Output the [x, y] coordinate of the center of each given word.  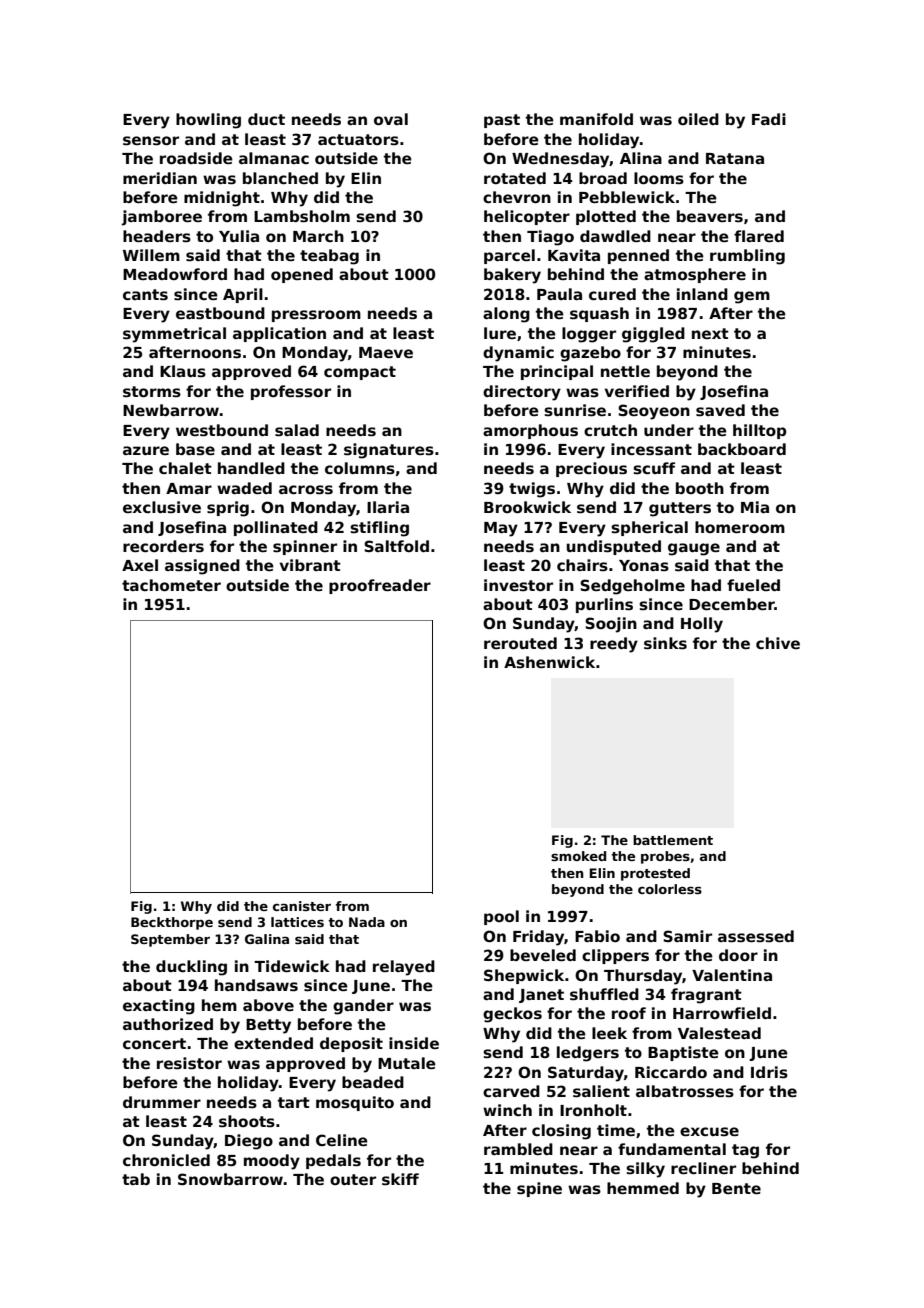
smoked [578, 856]
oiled [698, 119]
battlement [673, 840]
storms [152, 392]
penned [638, 256]
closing [561, 1132]
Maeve [386, 352]
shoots [247, 1121]
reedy [614, 645]
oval [391, 119]
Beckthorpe [172, 923]
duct [266, 119]
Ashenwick [549, 662]
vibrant [310, 565]
